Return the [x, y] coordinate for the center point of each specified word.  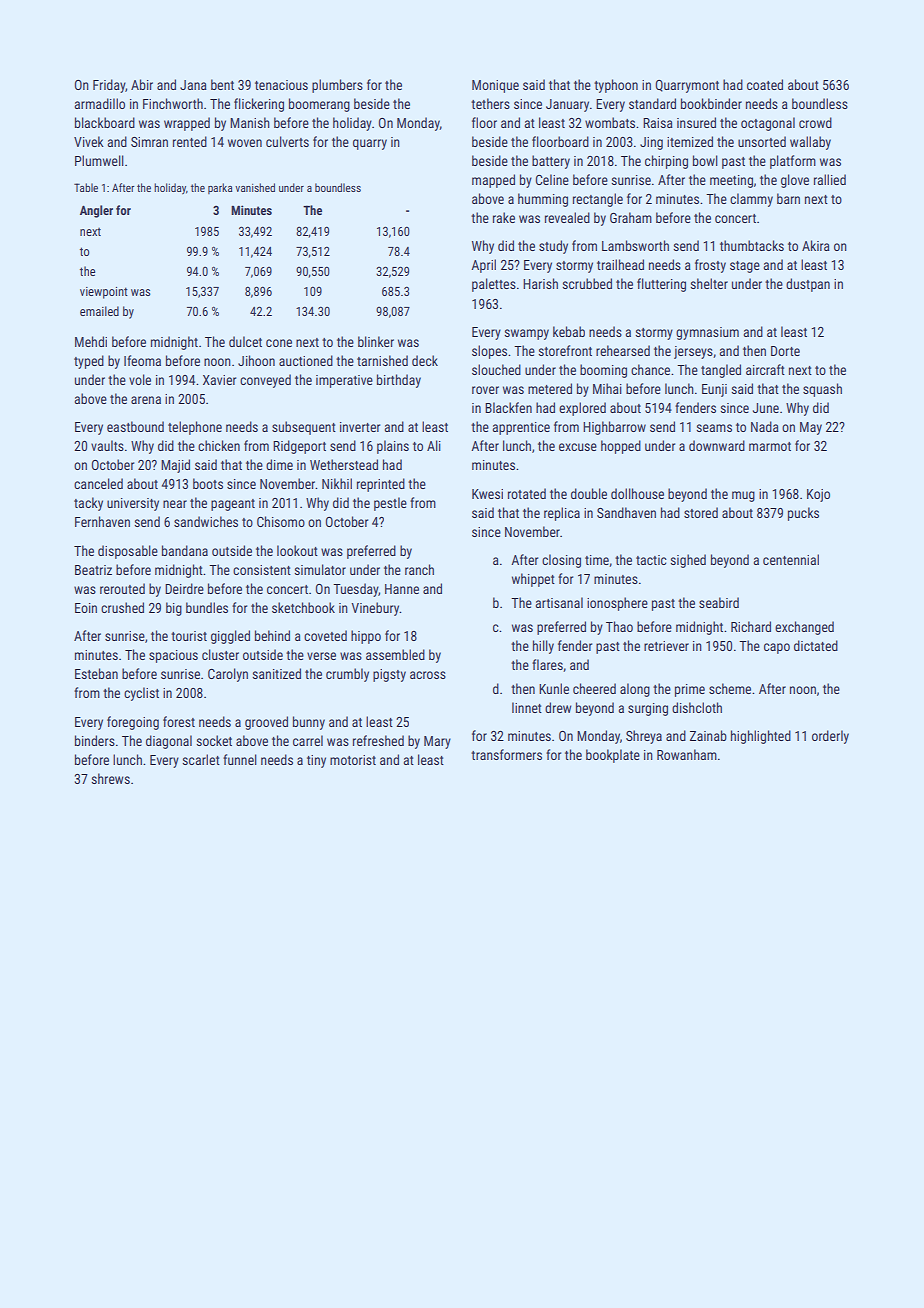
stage [745, 267]
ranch [419, 569]
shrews [110, 778]
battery [551, 162]
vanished [255, 187]
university [133, 504]
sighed [688, 561]
